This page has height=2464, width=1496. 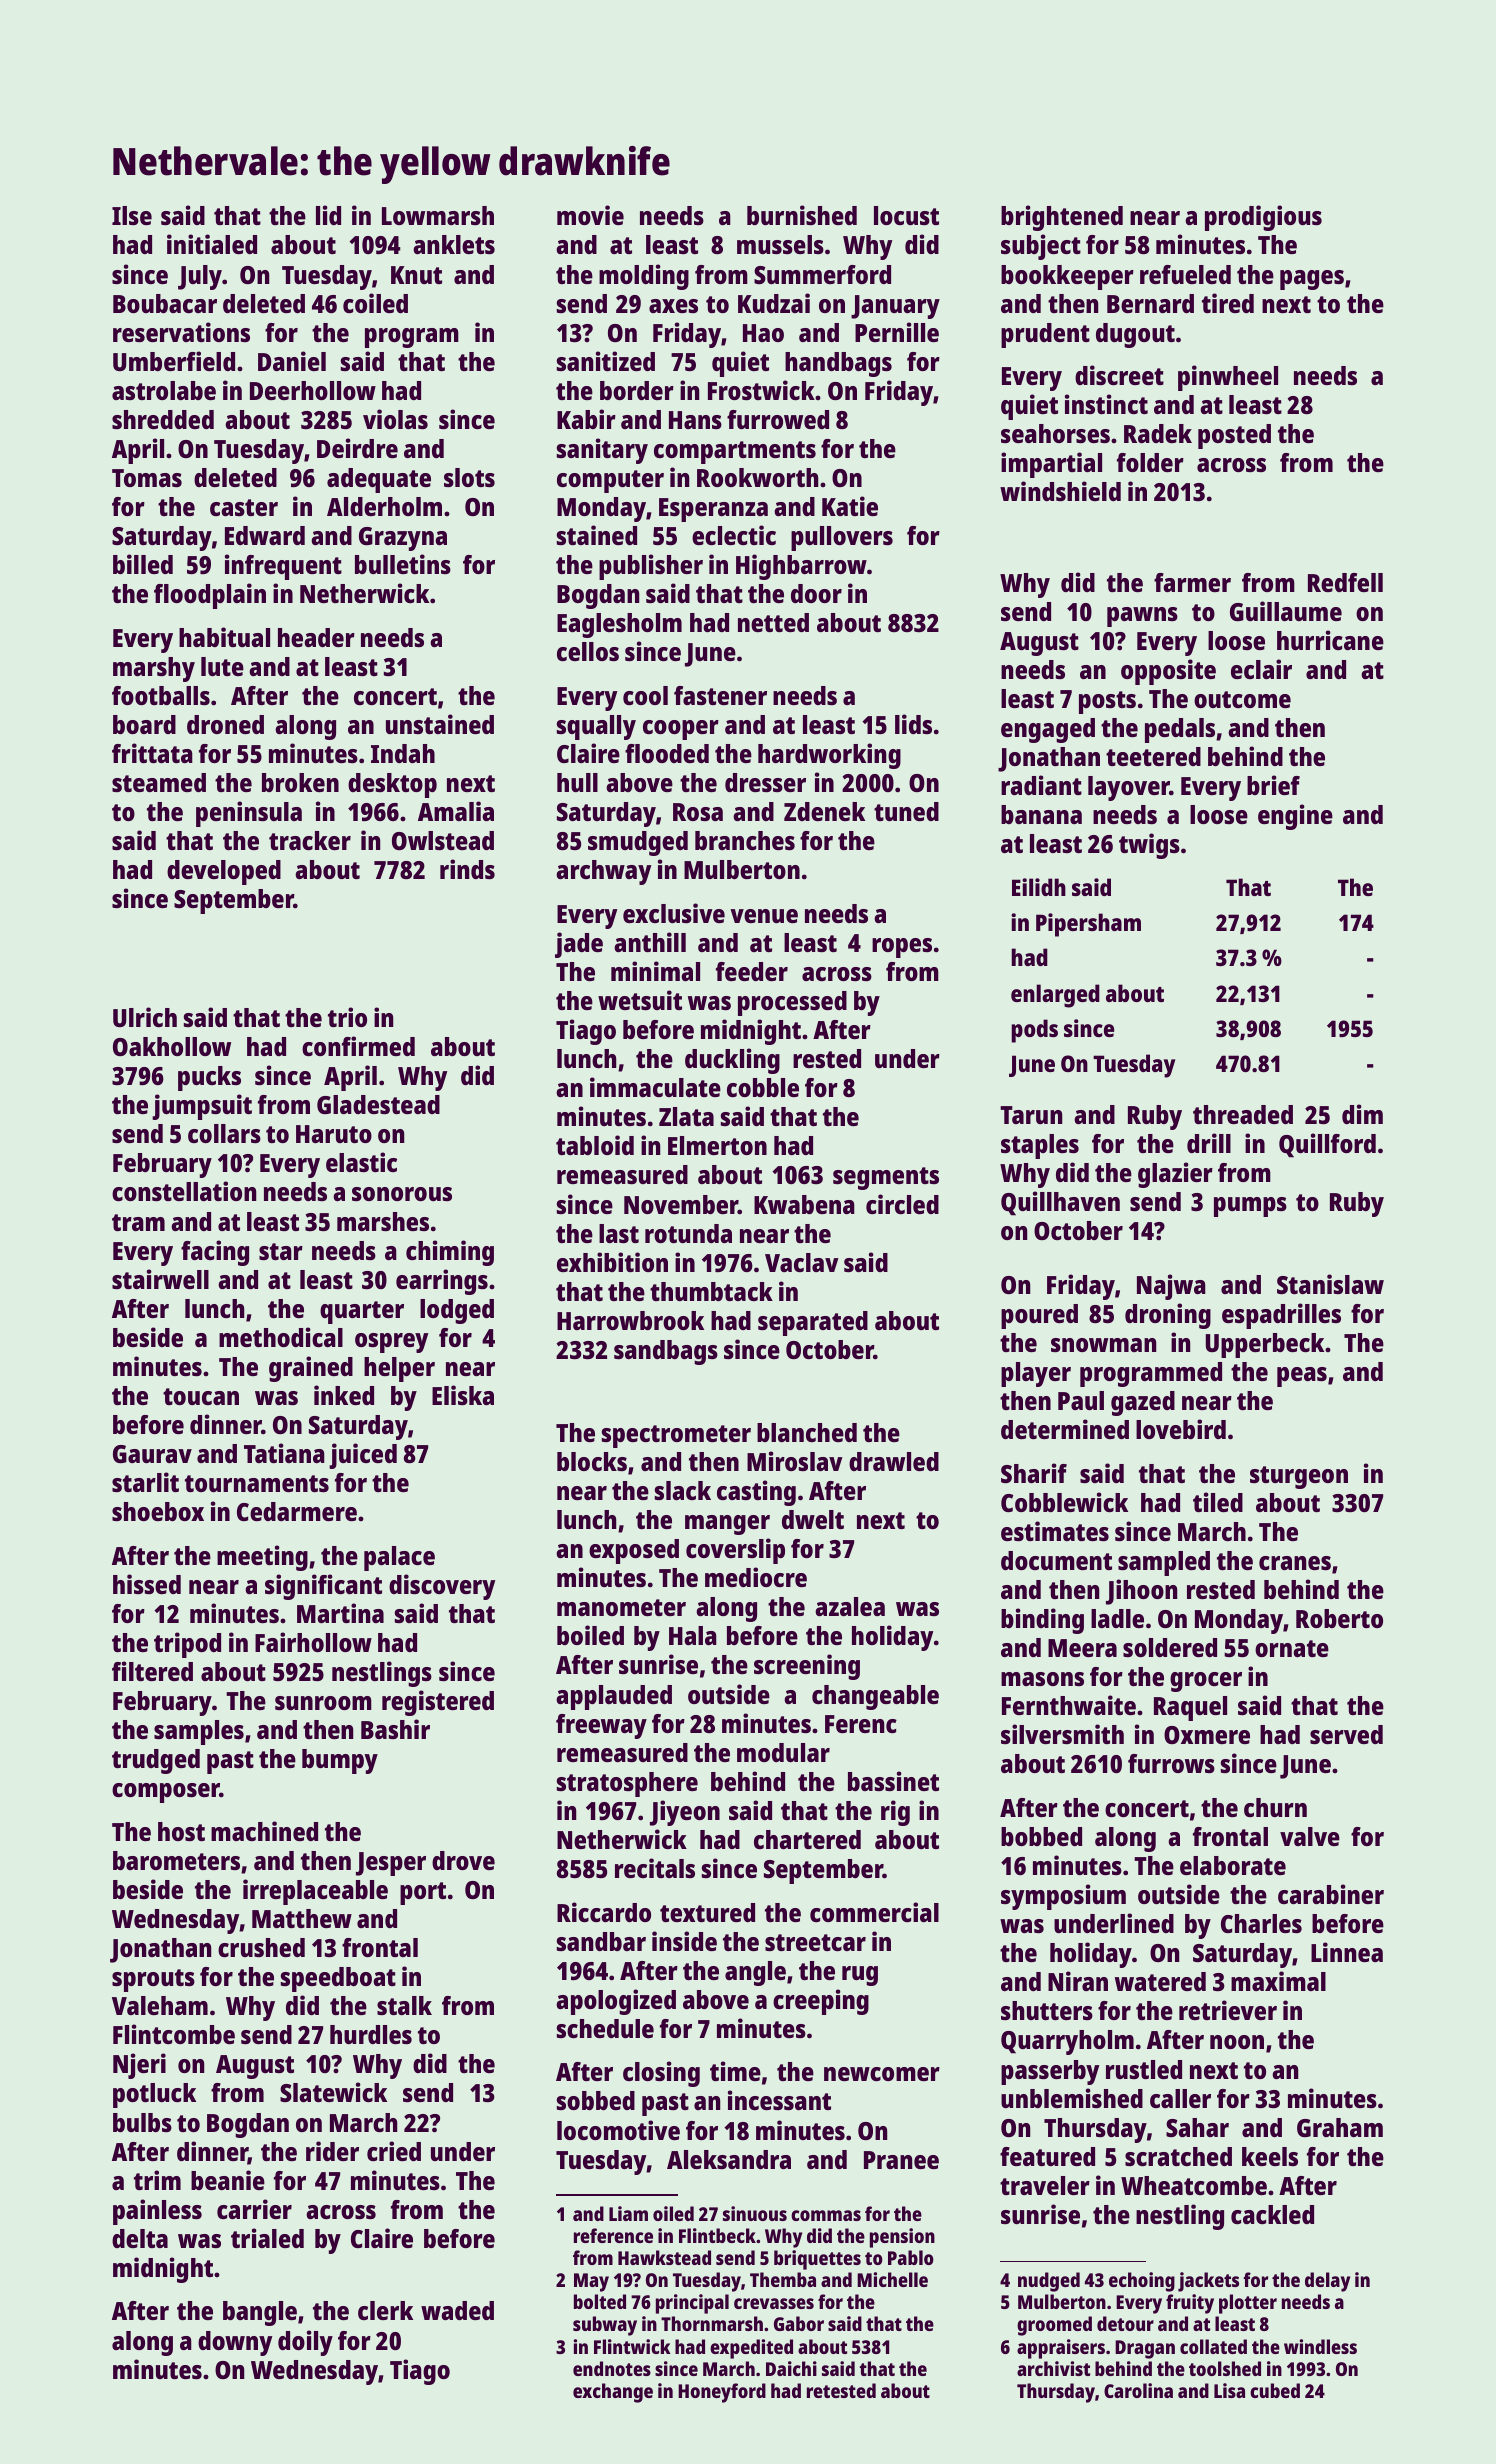 I want to click on netted, so click(x=773, y=622).
